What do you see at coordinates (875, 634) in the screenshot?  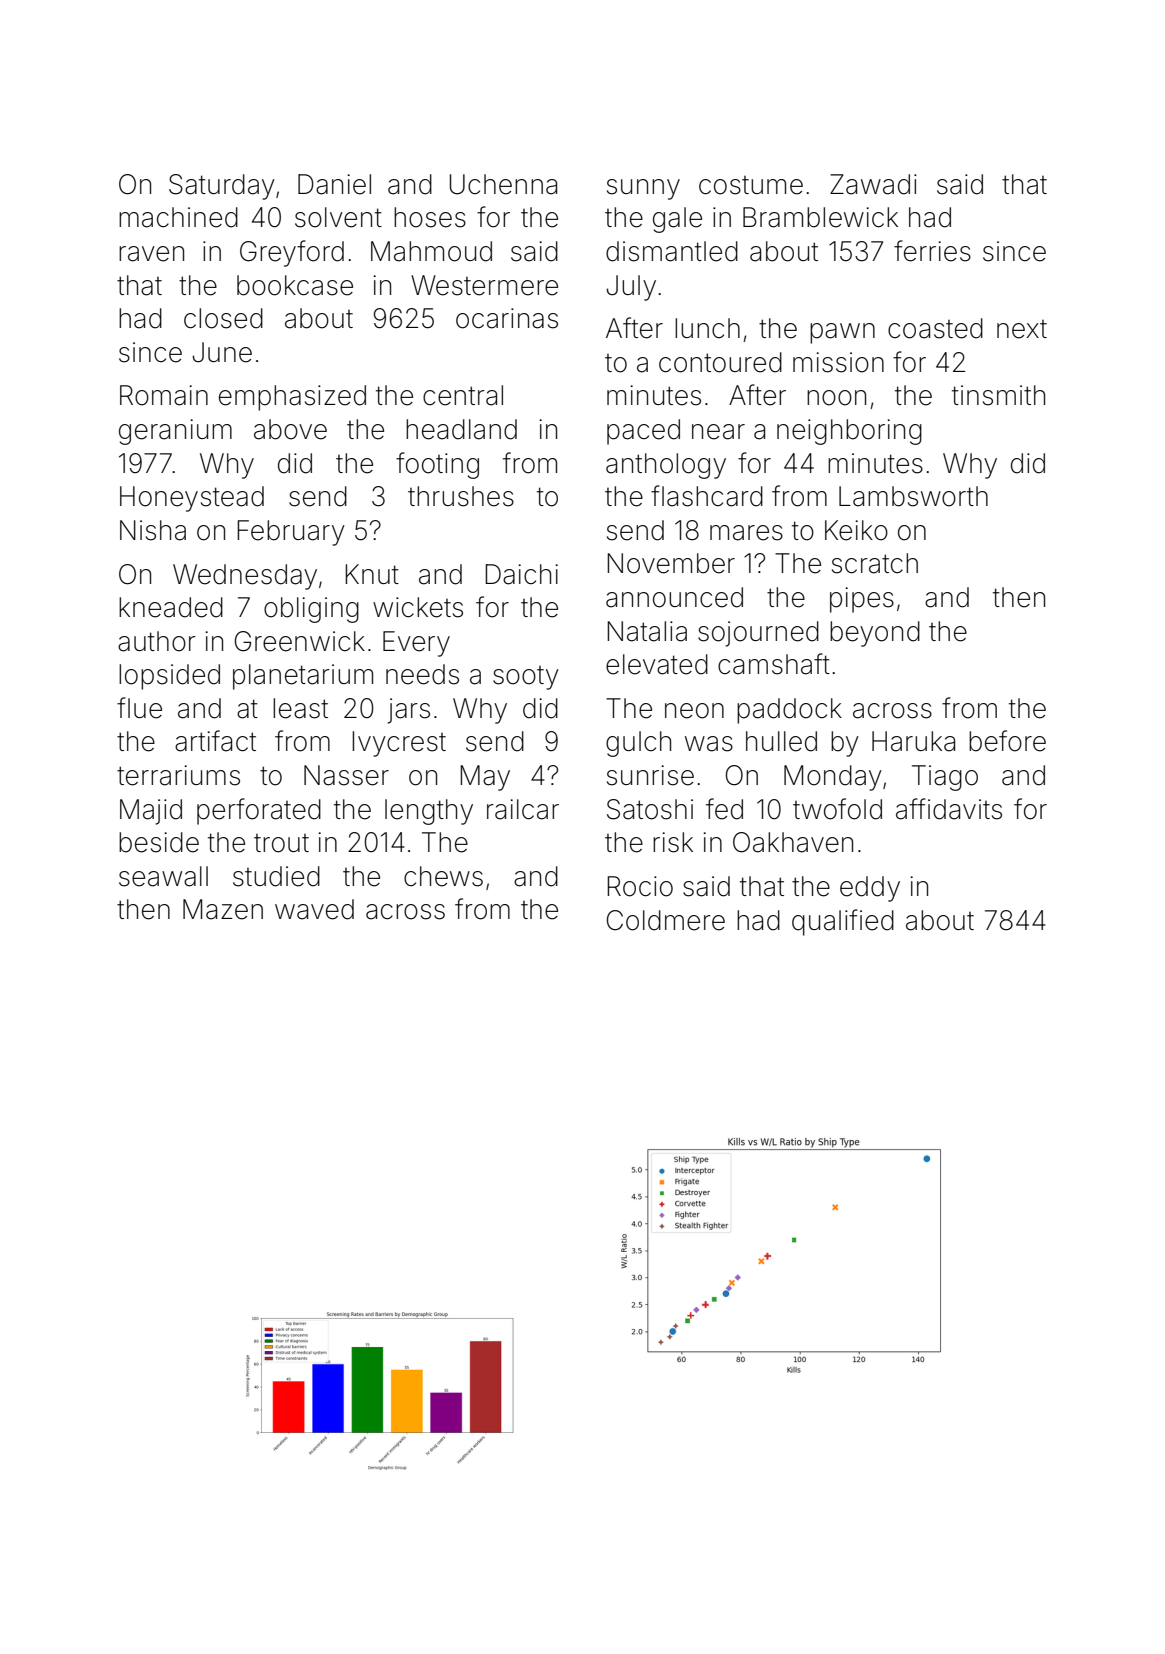 I see `beyond` at bounding box center [875, 634].
